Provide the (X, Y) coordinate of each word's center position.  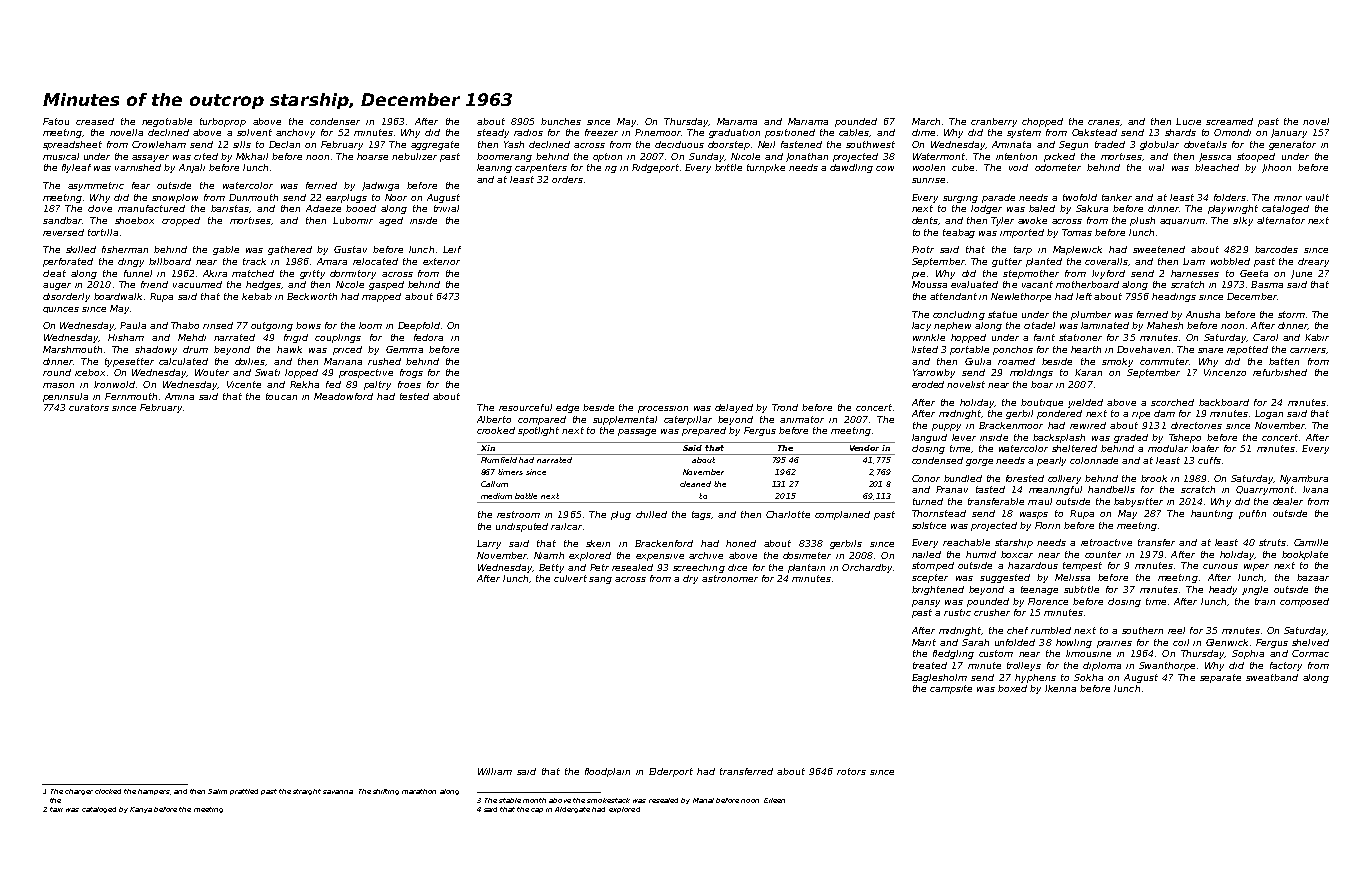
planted (1044, 262)
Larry (489, 544)
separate (1220, 678)
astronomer (730, 578)
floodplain (607, 772)
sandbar (62, 220)
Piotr (923, 249)
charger (79, 792)
